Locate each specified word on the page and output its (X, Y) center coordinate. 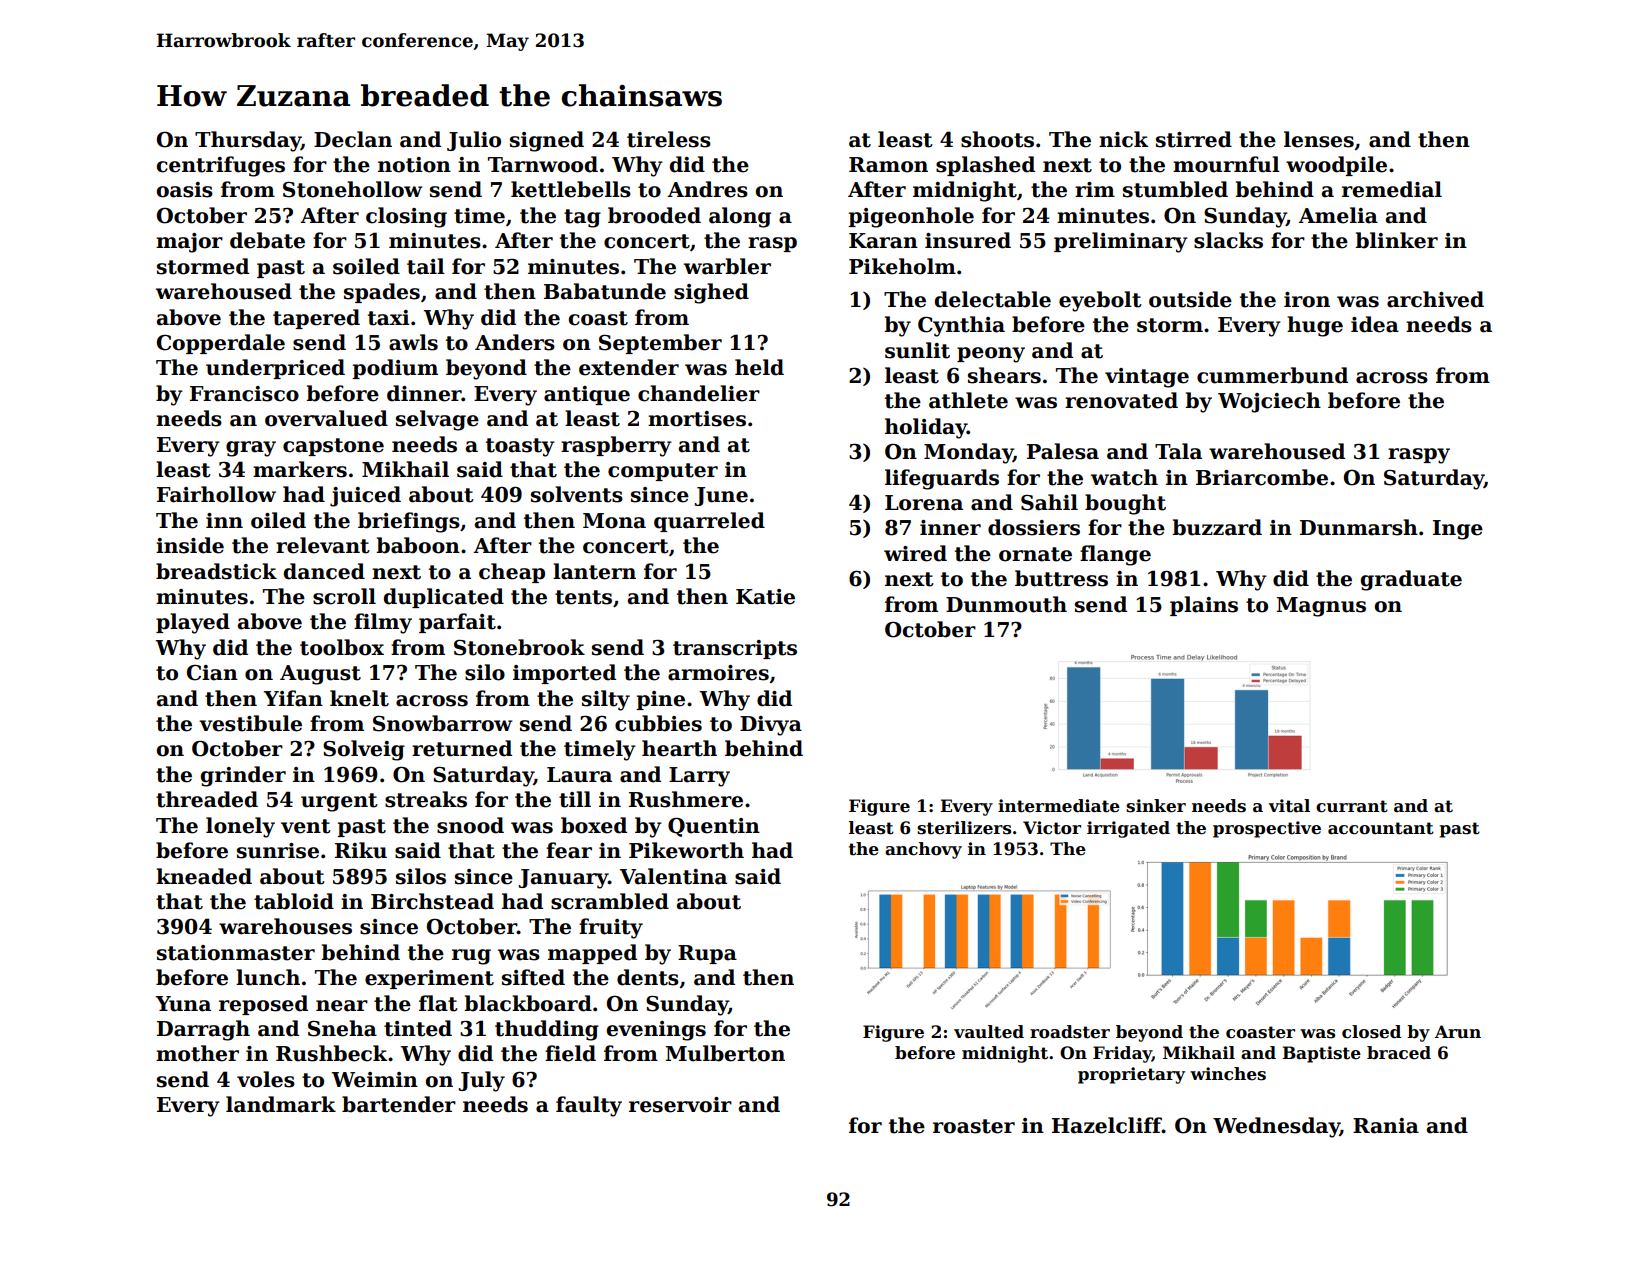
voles (266, 1079)
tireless (669, 139)
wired (915, 553)
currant (1352, 806)
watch (1124, 477)
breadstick (216, 571)
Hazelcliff (1107, 1125)
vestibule (250, 723)
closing (406, 217)
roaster (974, 1126)
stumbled (1175, 189)
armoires (718, 673)
